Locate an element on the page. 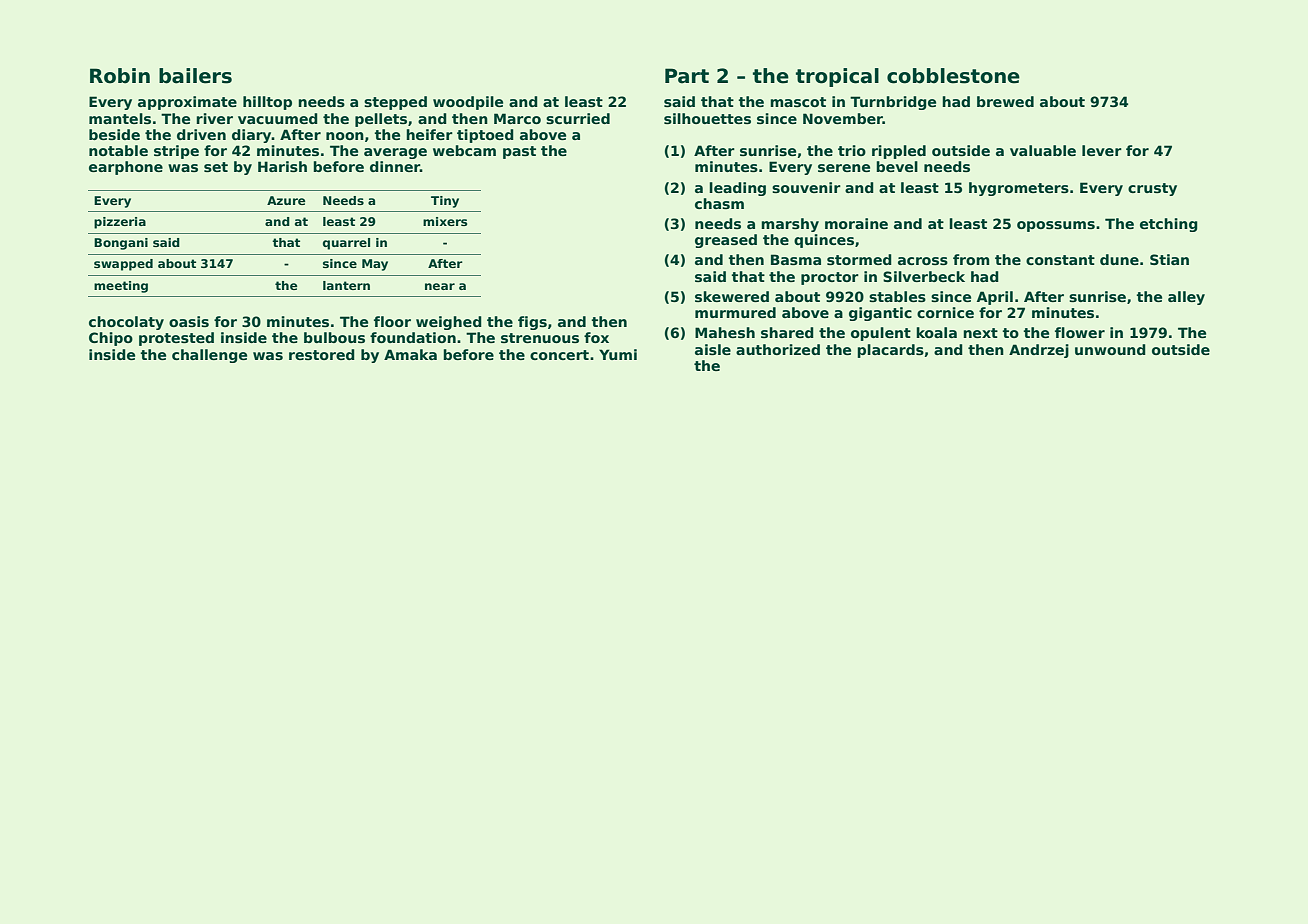 Image resolution: width=1308 pixels, height=924 pixels. cobblestone is located at coordinates (953, 76).
